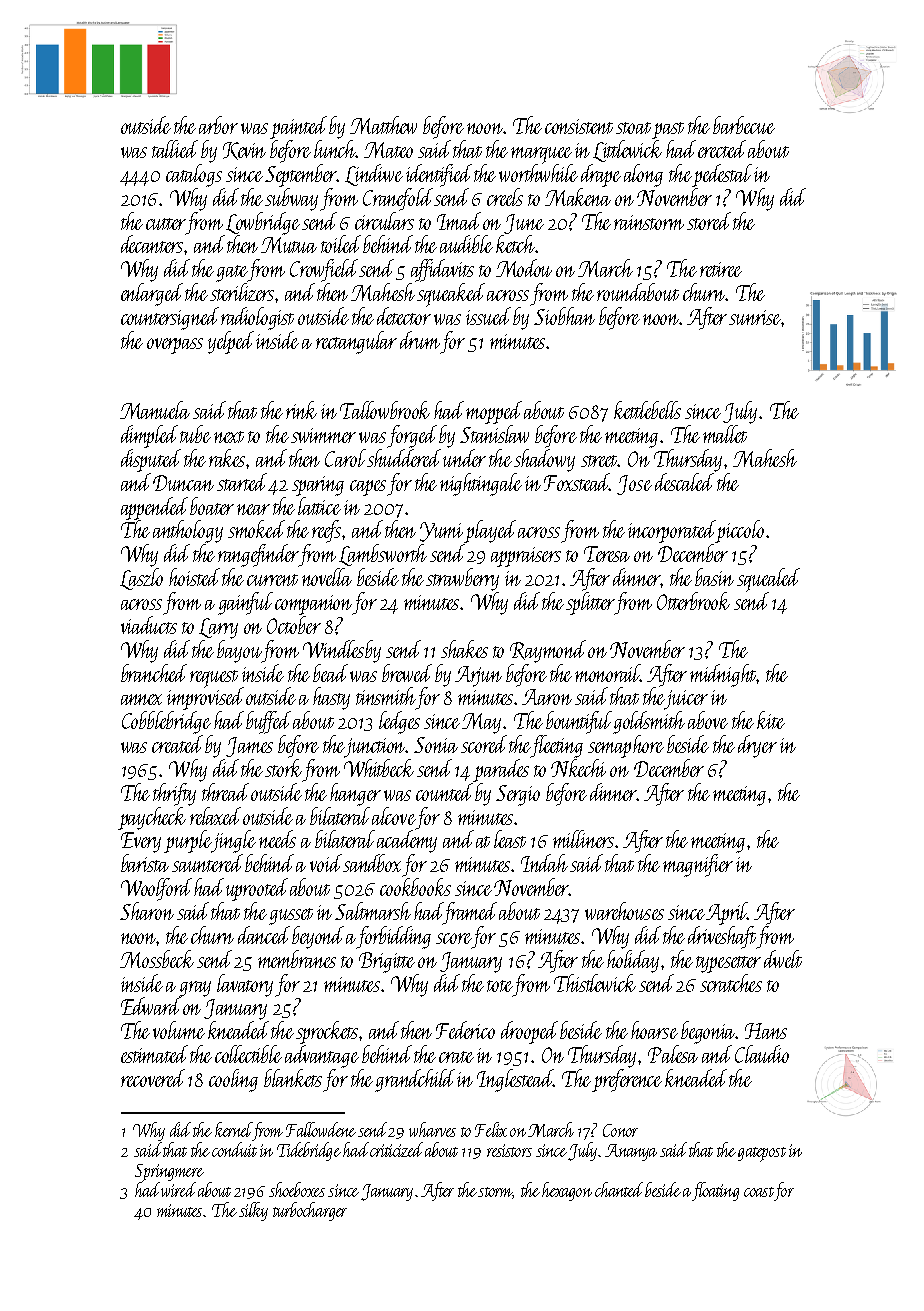  What do you see at coordinates (698, 865) in the screenshot?
I see `magnifier` at bounding box center [698, 865].
